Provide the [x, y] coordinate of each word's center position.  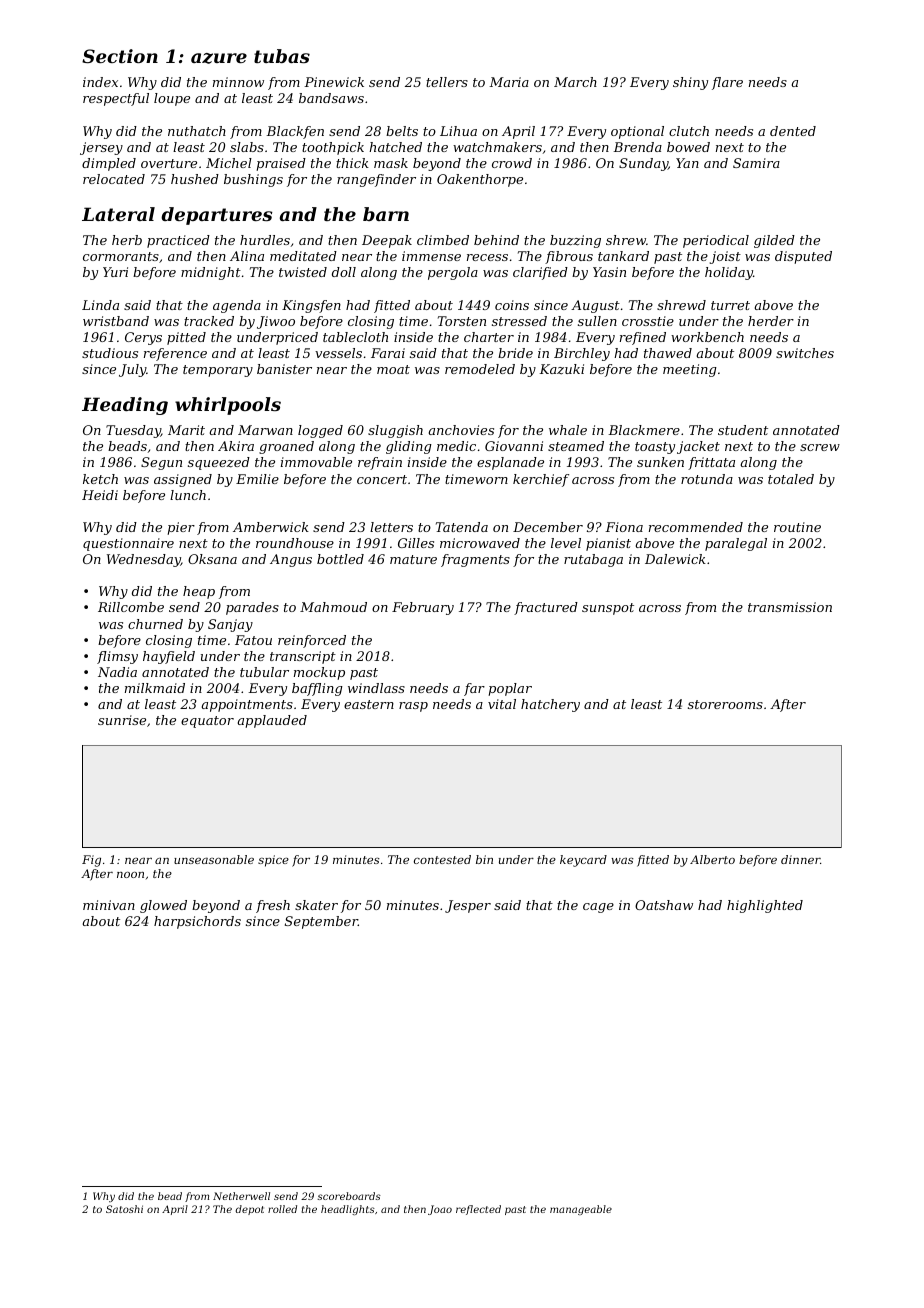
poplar [510, 689]
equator [207, 722]
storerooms [725, 704]
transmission [790, 607]
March [575, 82]
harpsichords [197, 922]
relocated [114, 179]
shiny [690, 83]
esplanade [510, 463]
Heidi [100, 495]
